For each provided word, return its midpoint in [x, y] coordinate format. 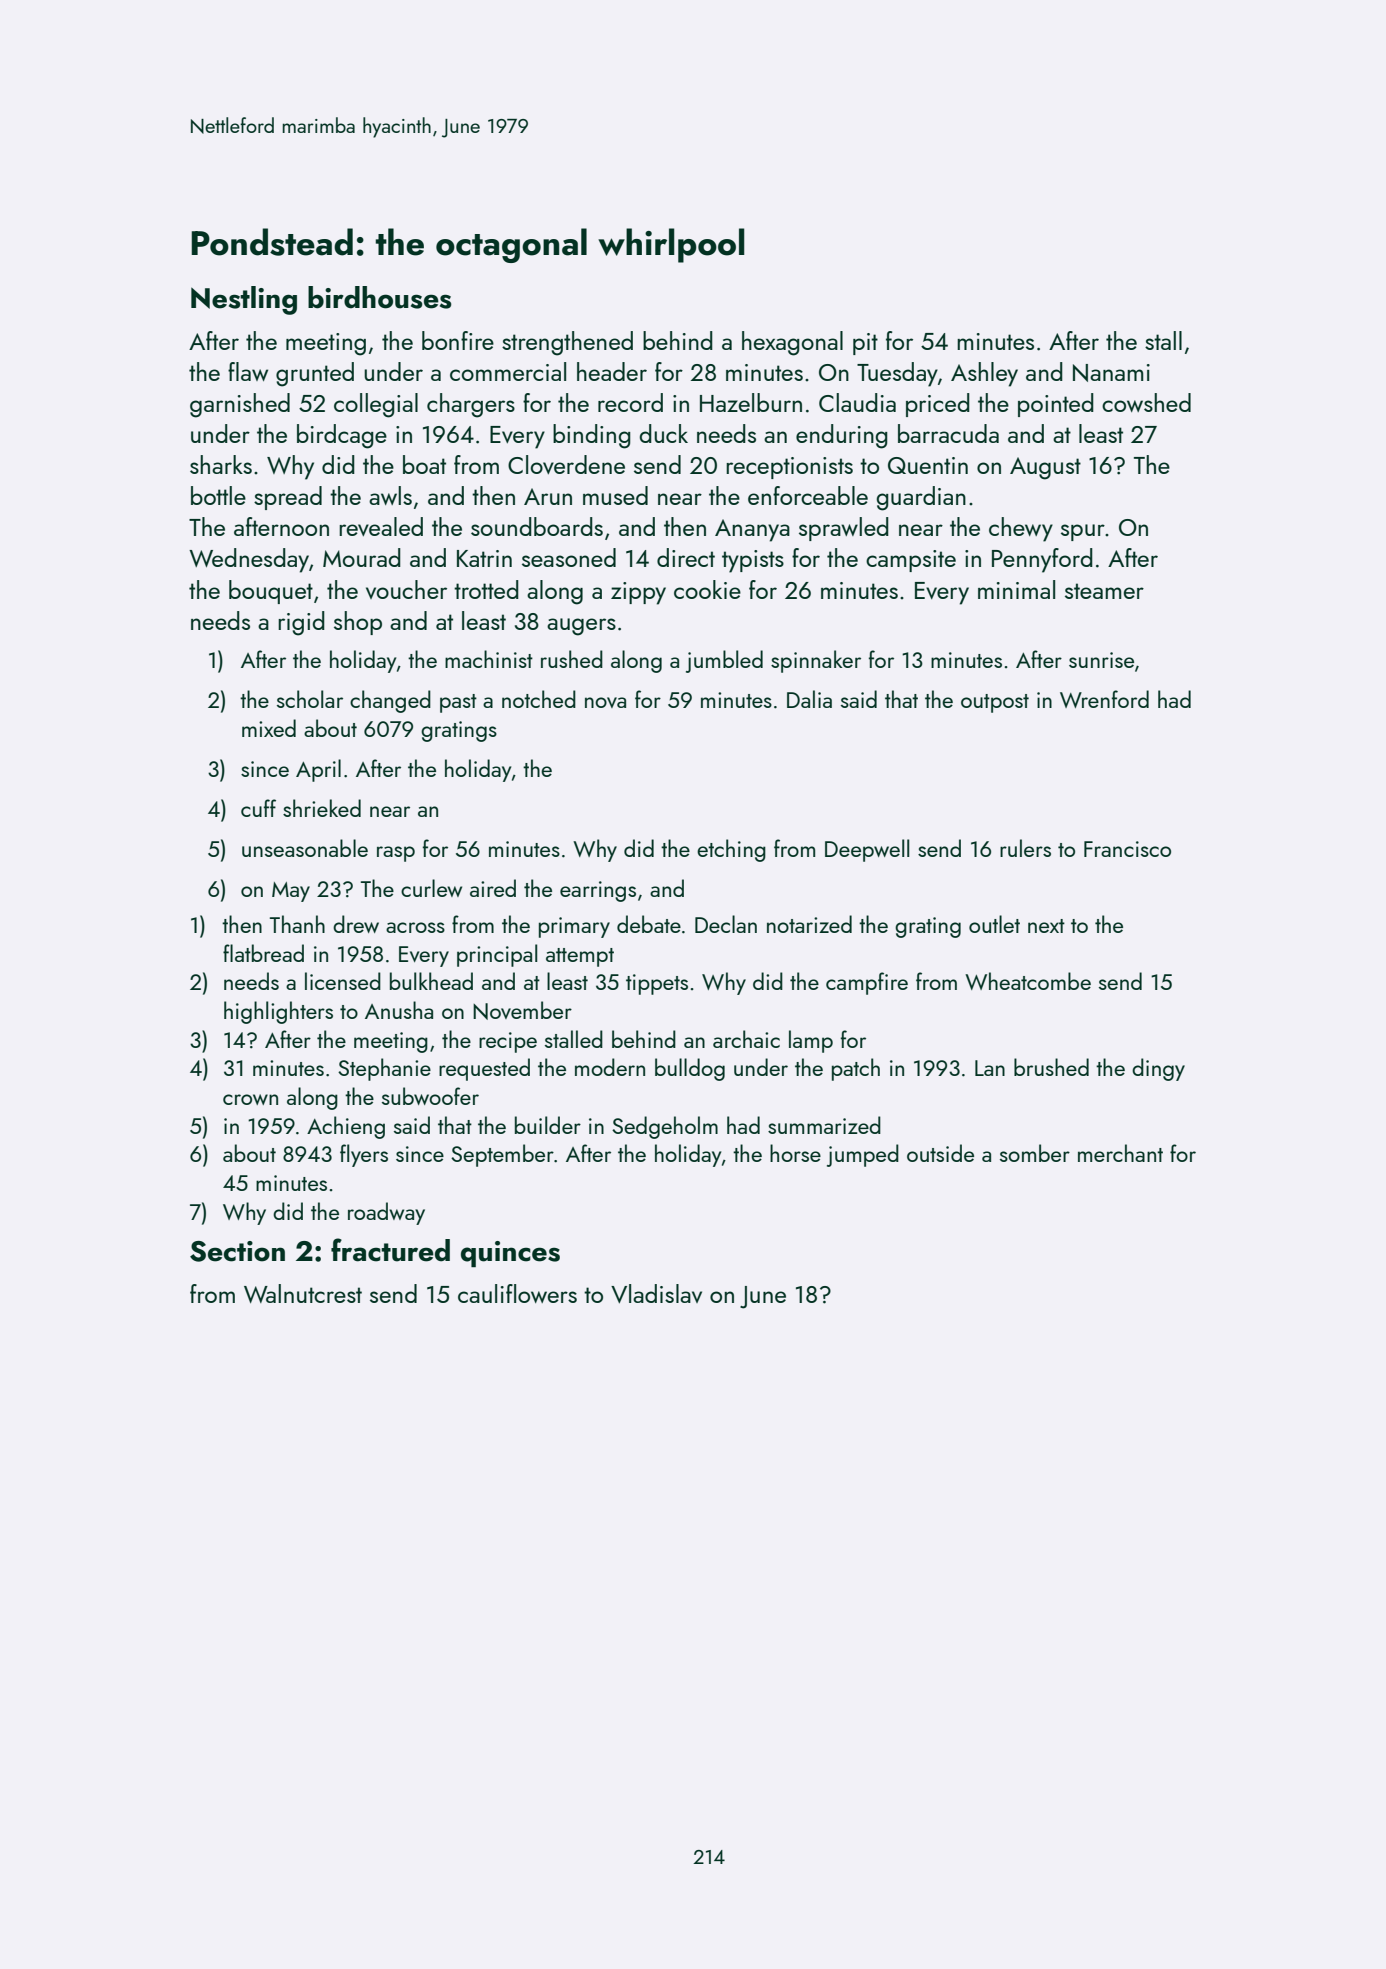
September [502, 1155]
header [612, 371]
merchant [1120, 1153]
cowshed [1146, 402]
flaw [248, 371]
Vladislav [656, 1293]
